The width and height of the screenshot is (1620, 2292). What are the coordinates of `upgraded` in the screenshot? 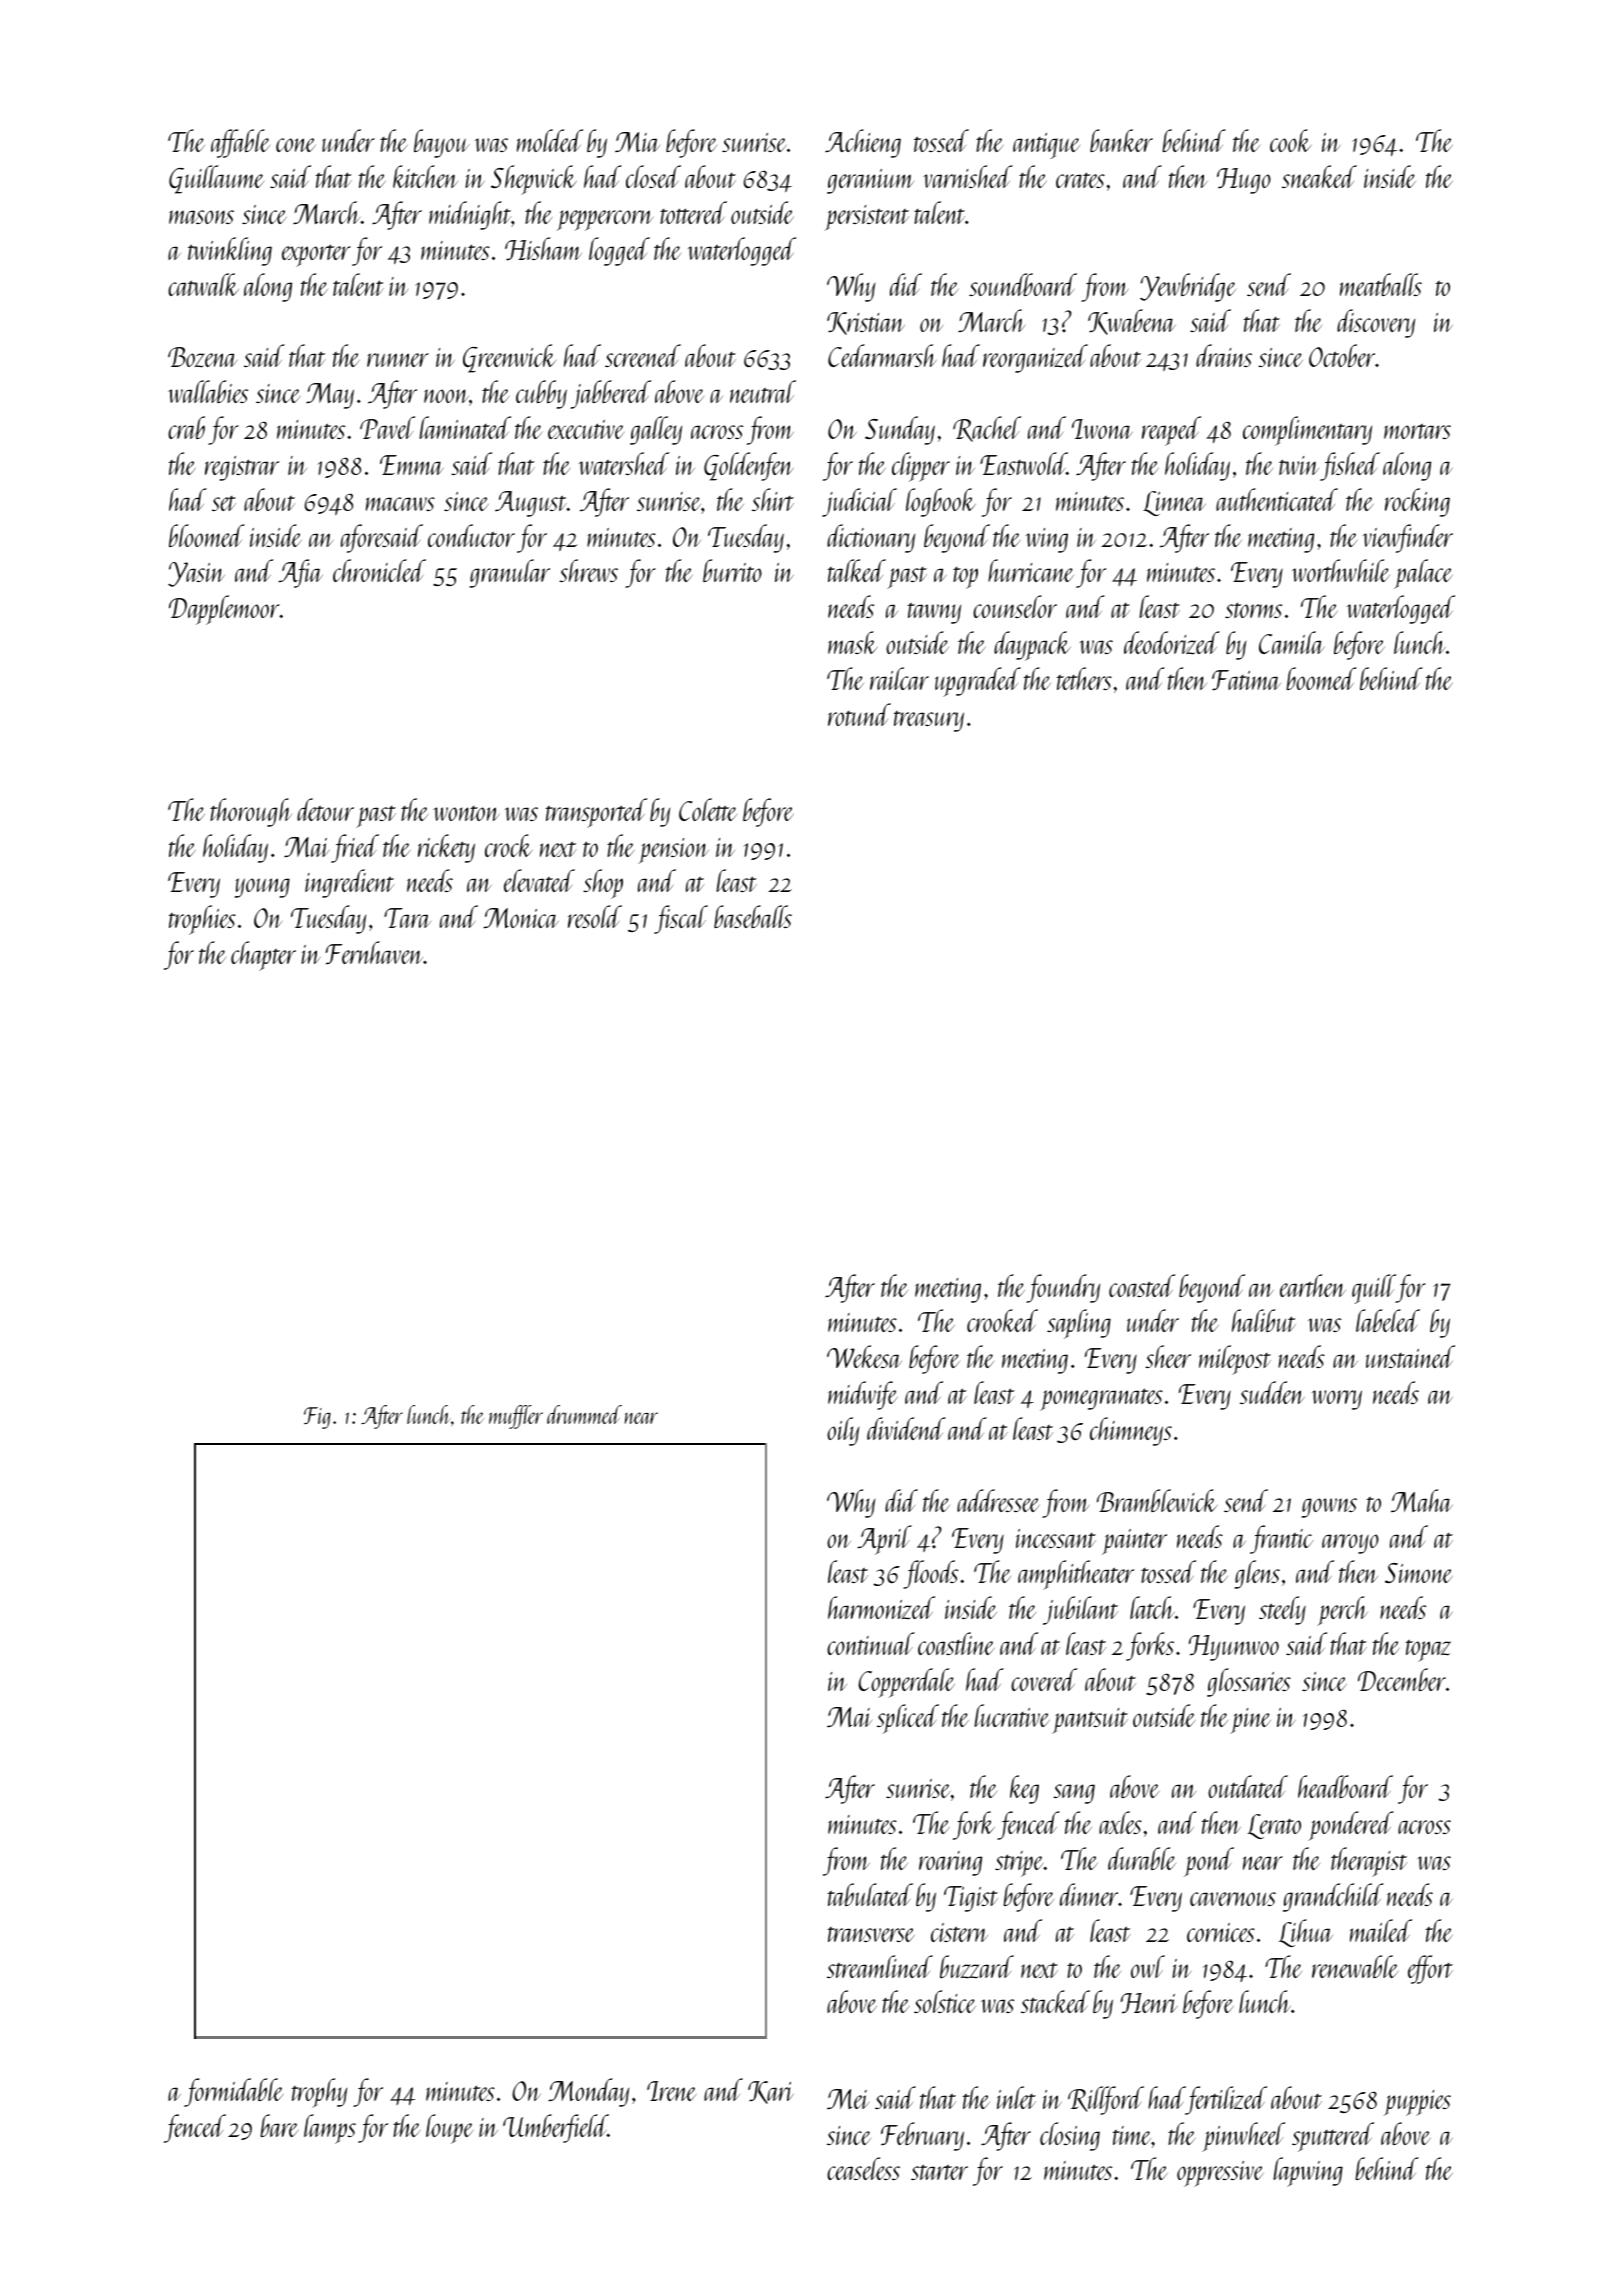 It's located at (978, 682).
